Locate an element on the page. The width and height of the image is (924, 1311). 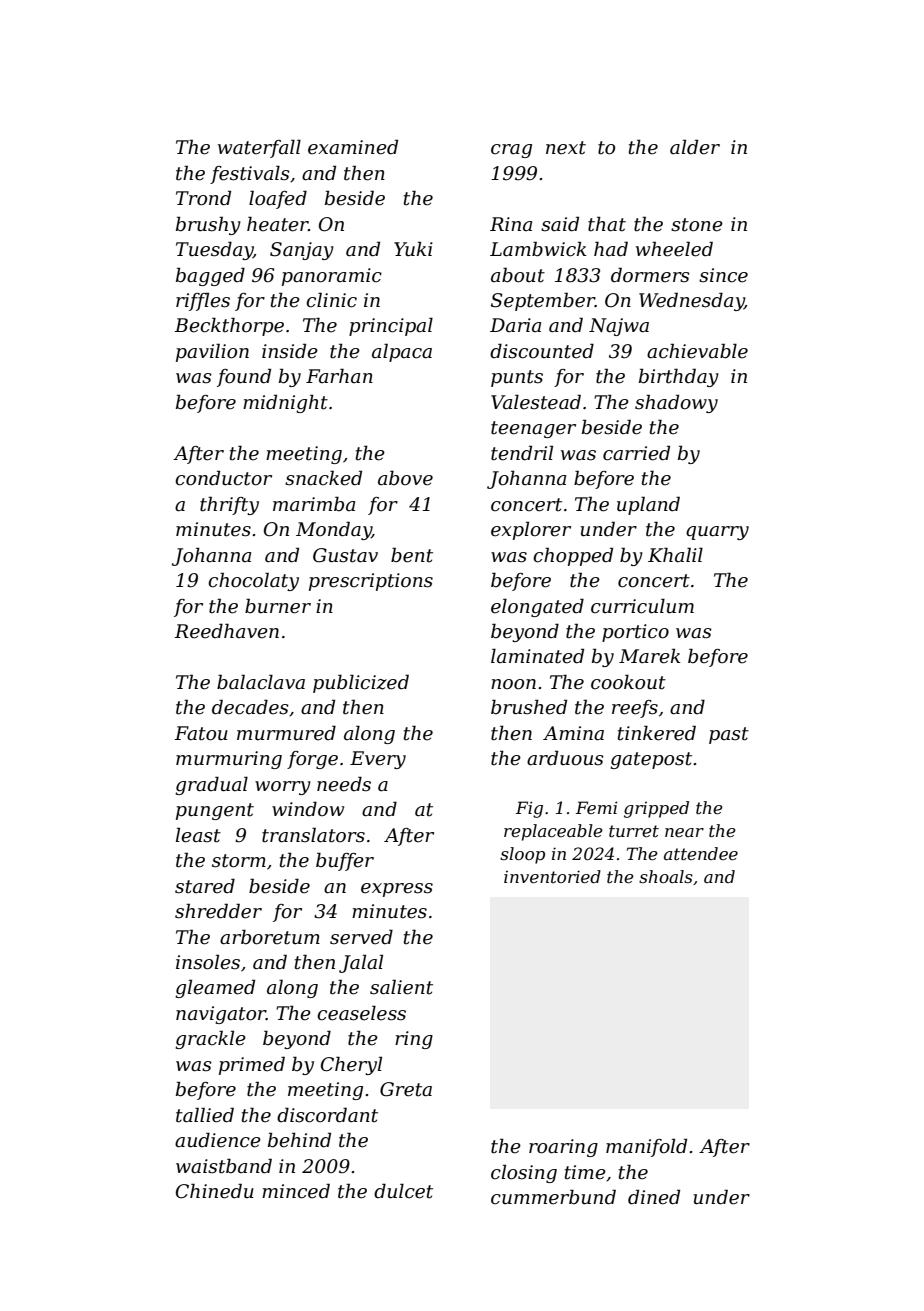
behind is located at coordinates (299, 1140).
